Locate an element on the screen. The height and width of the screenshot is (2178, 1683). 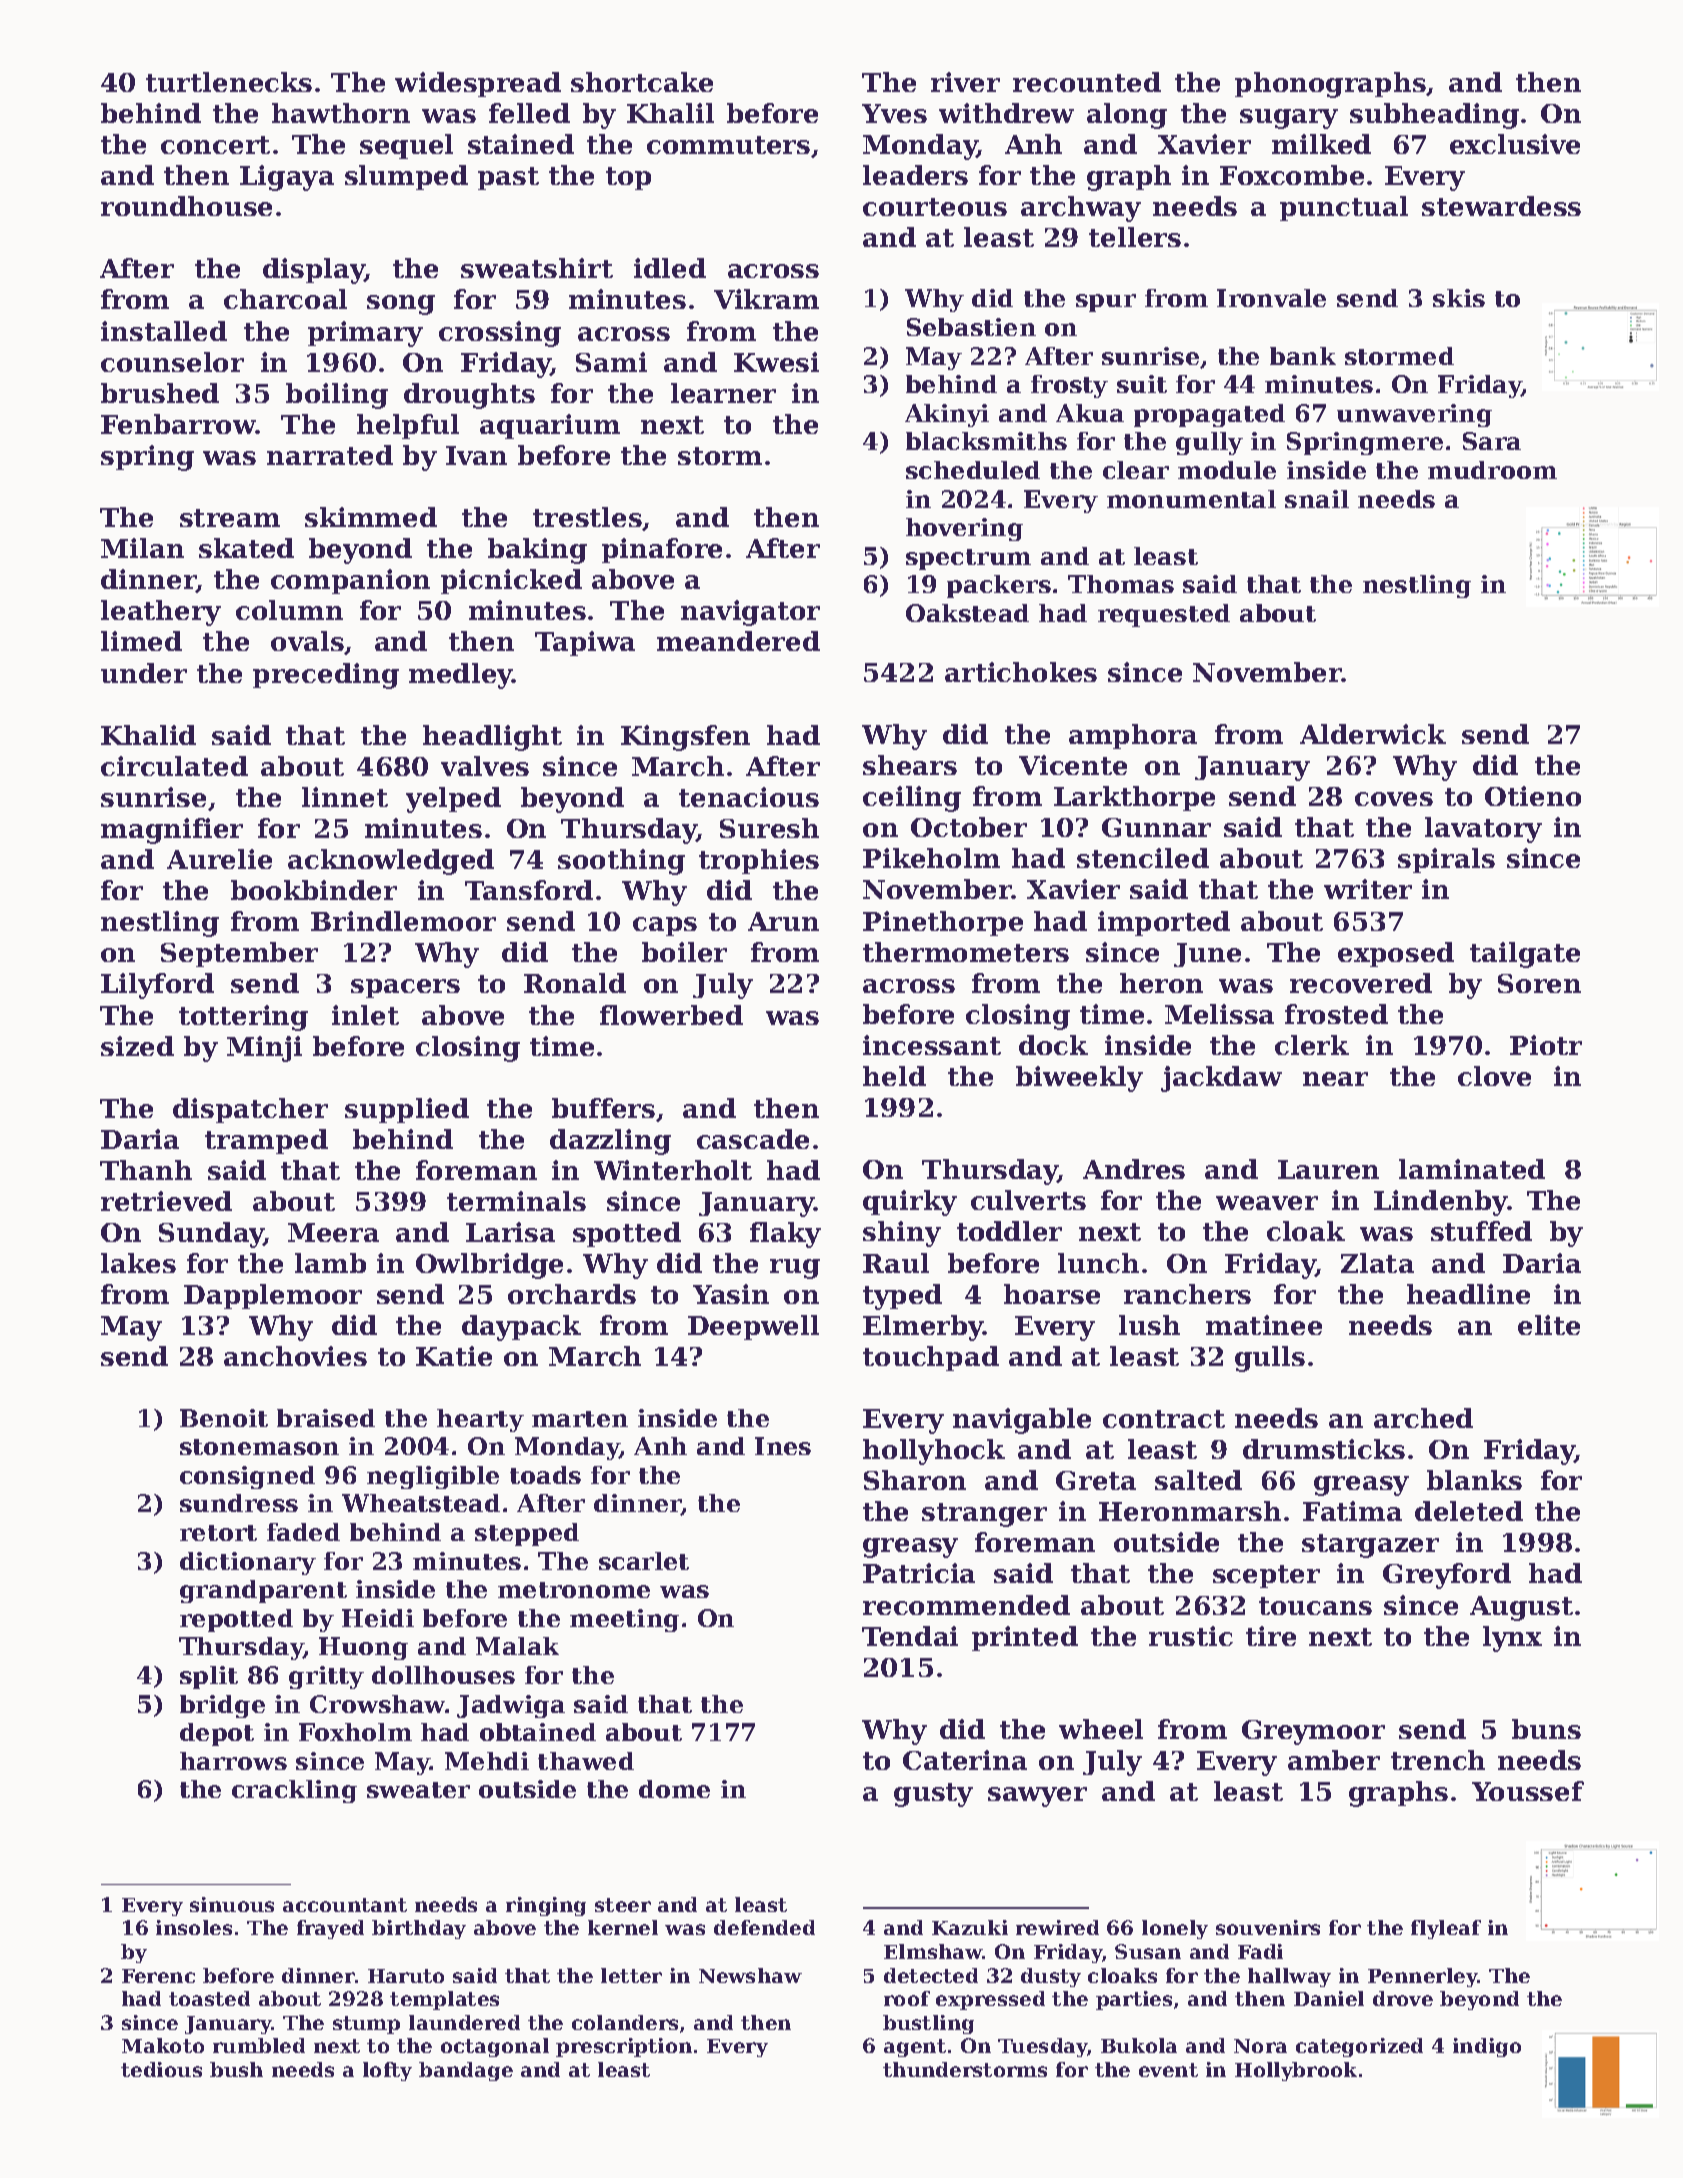
scarlet is located at coordinates (644, 1561).
